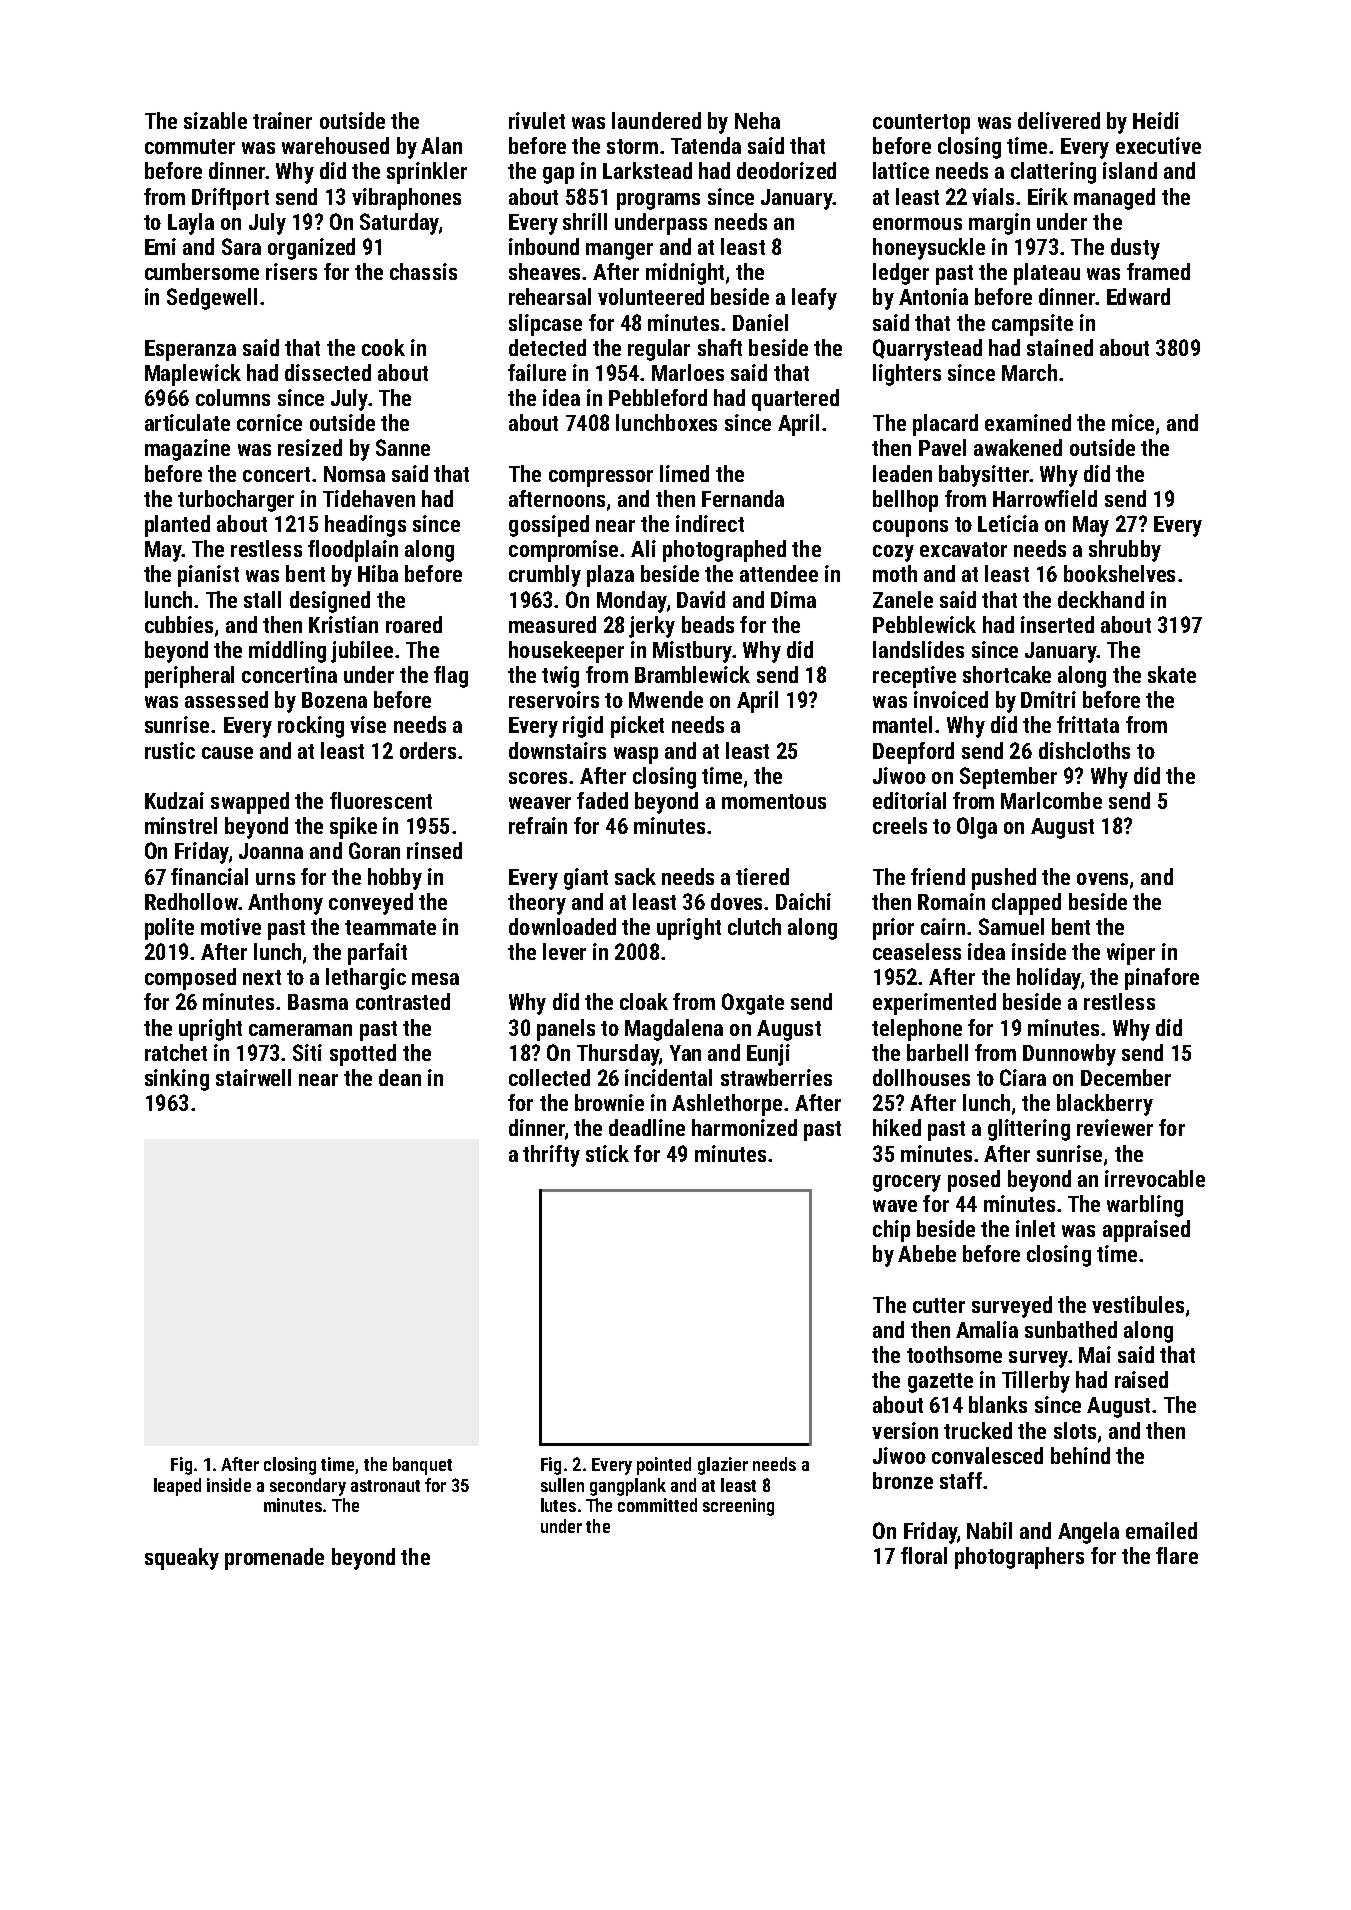 The width and height of the screenshot is (1351, 1910). Describe the element at coordinates (1126, 1077) in the screenshot. I see `December` at that location.
